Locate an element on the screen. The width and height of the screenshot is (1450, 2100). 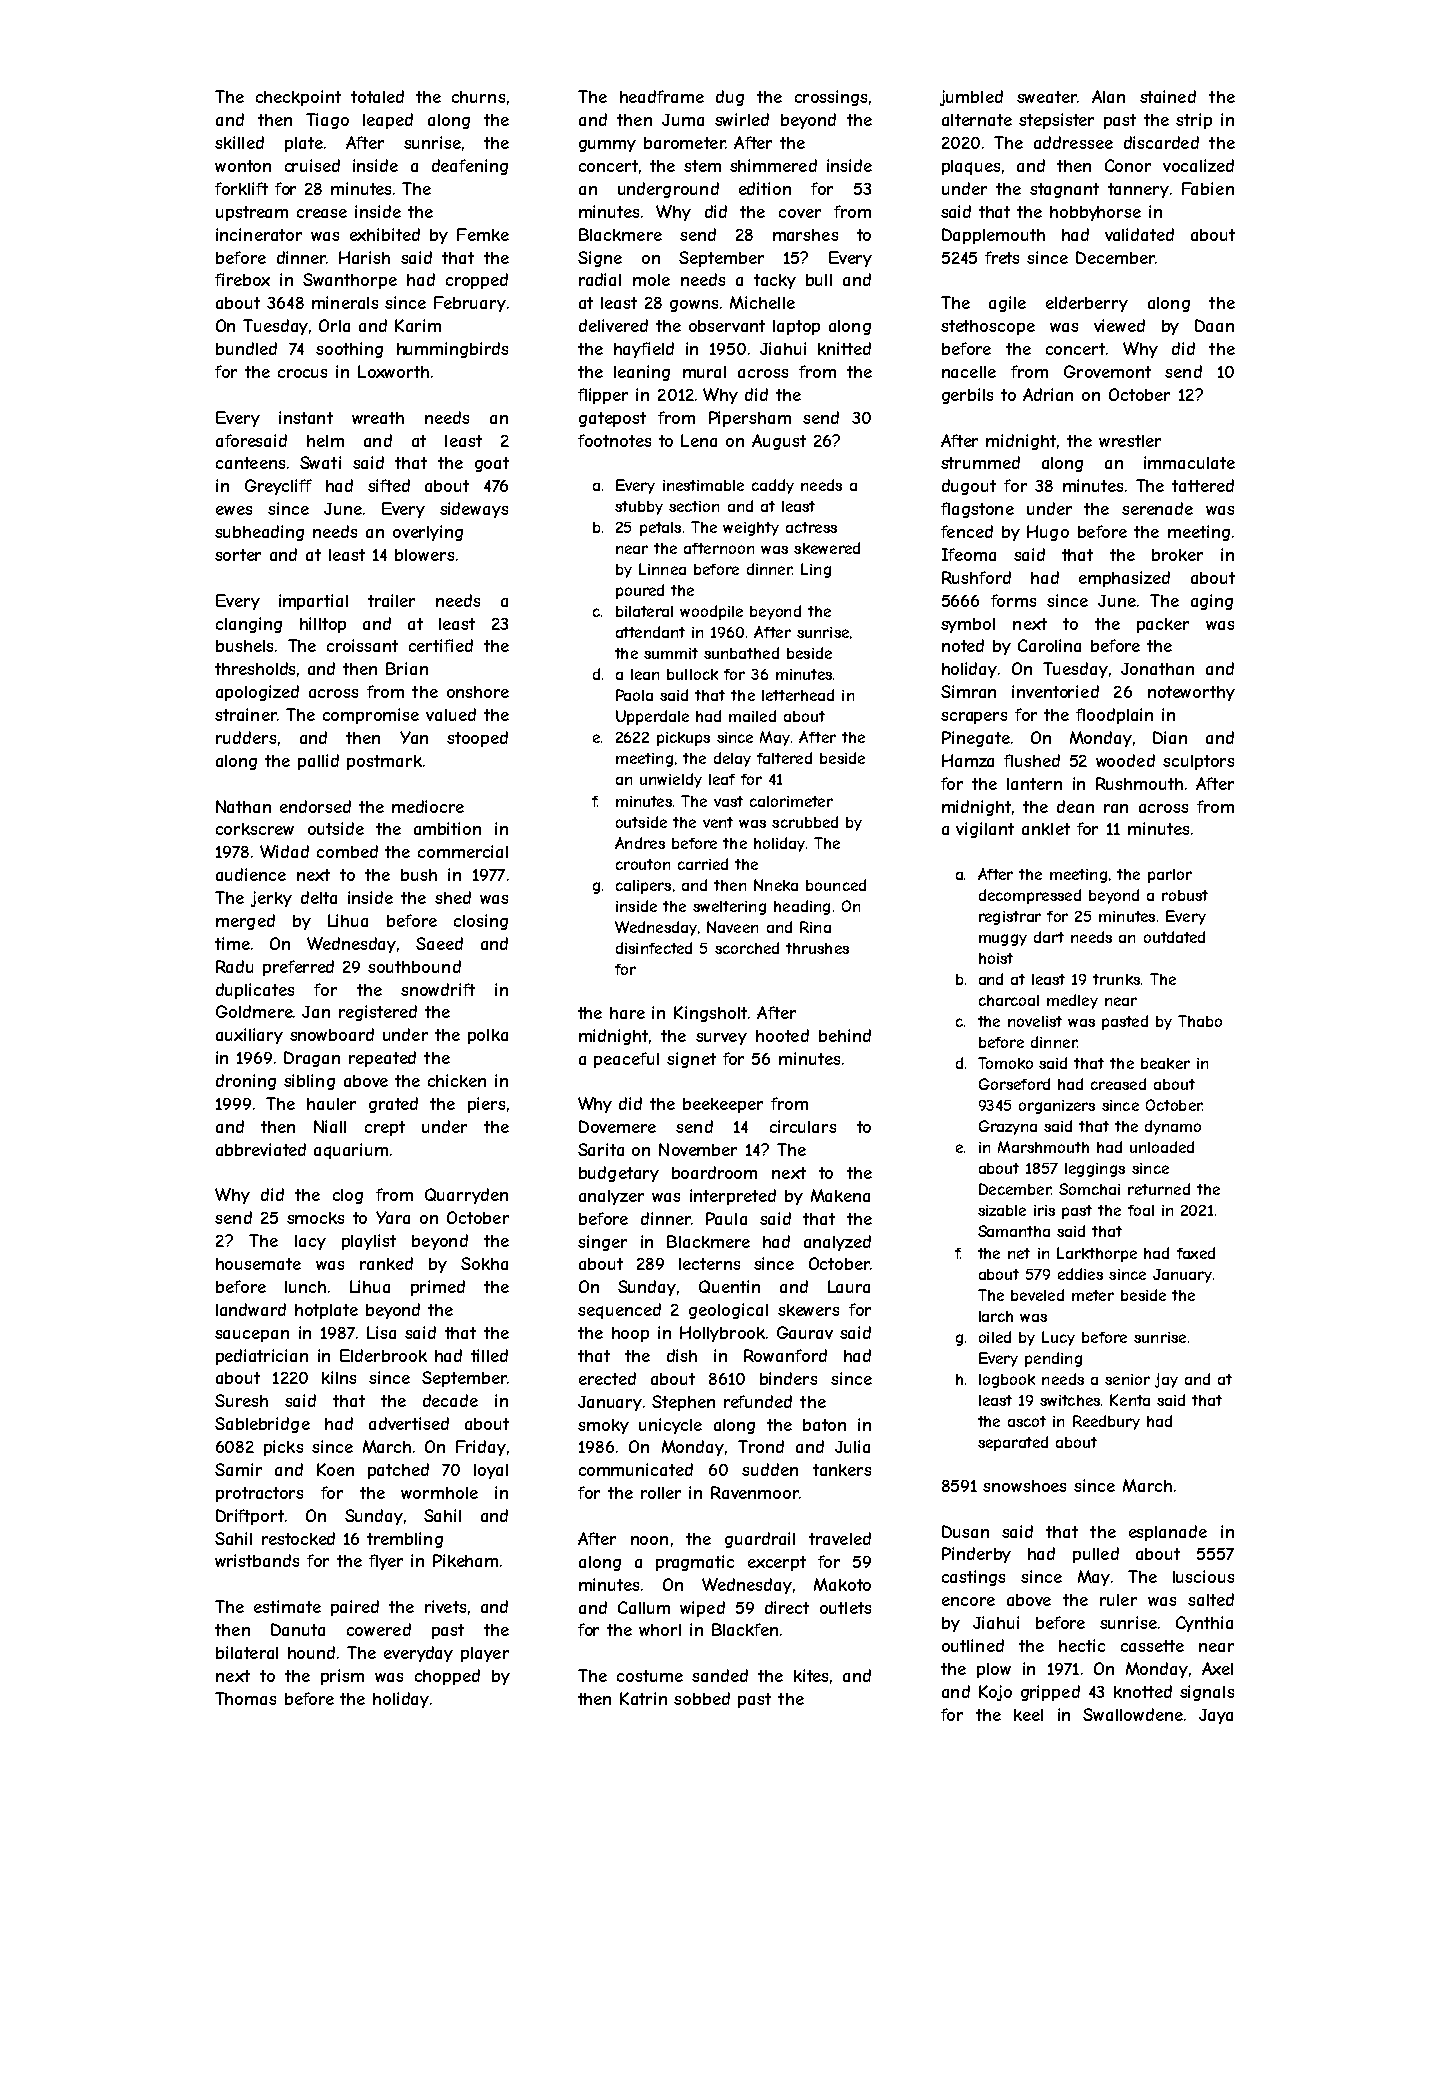
Tomoko is located at coordinates (1005, 1063).
